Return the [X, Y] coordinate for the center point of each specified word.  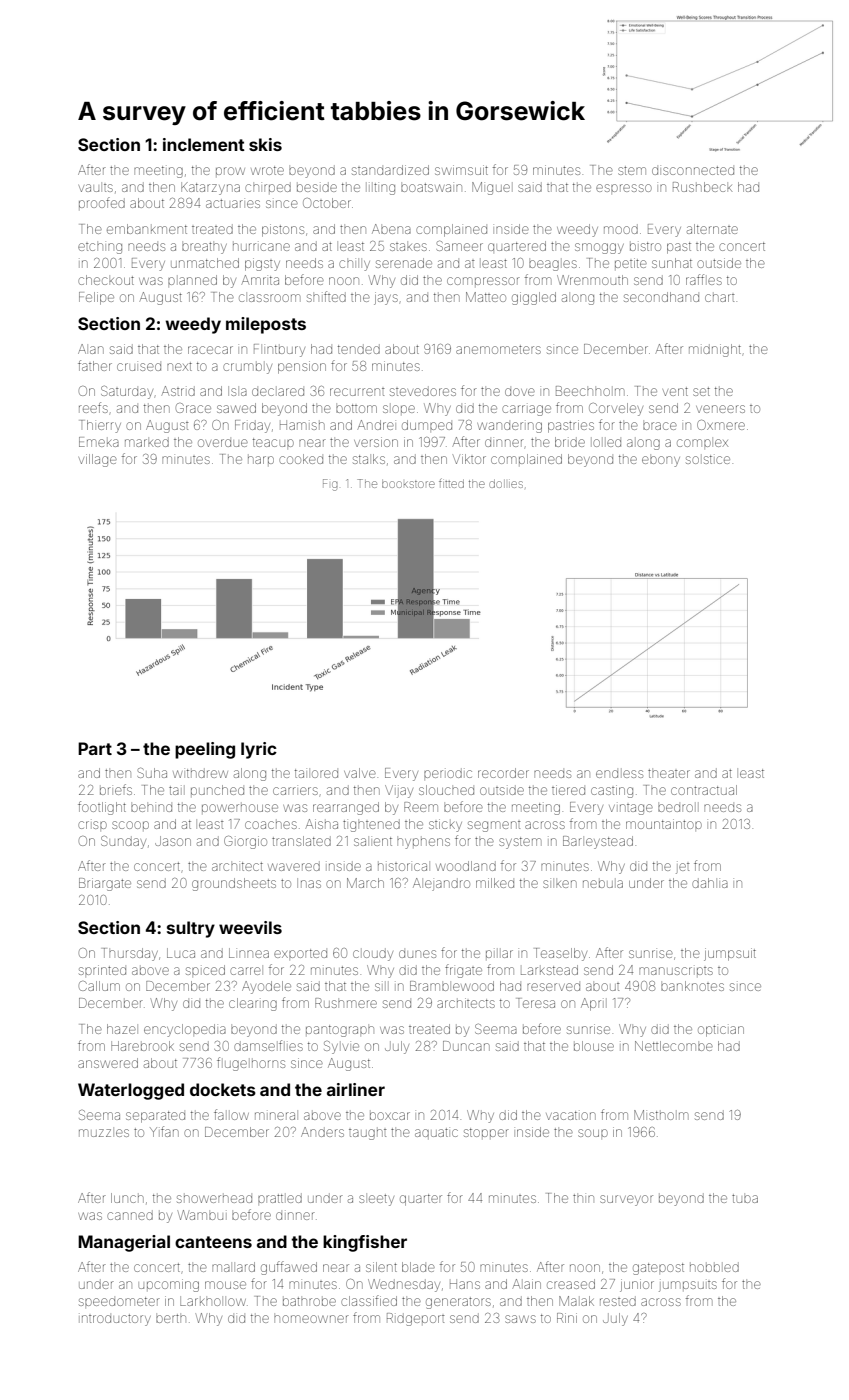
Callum [99, 986]
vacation [571, 1115]
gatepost [658, 1269]
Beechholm [590, 391]
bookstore [408, 484]
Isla [237, 391]
